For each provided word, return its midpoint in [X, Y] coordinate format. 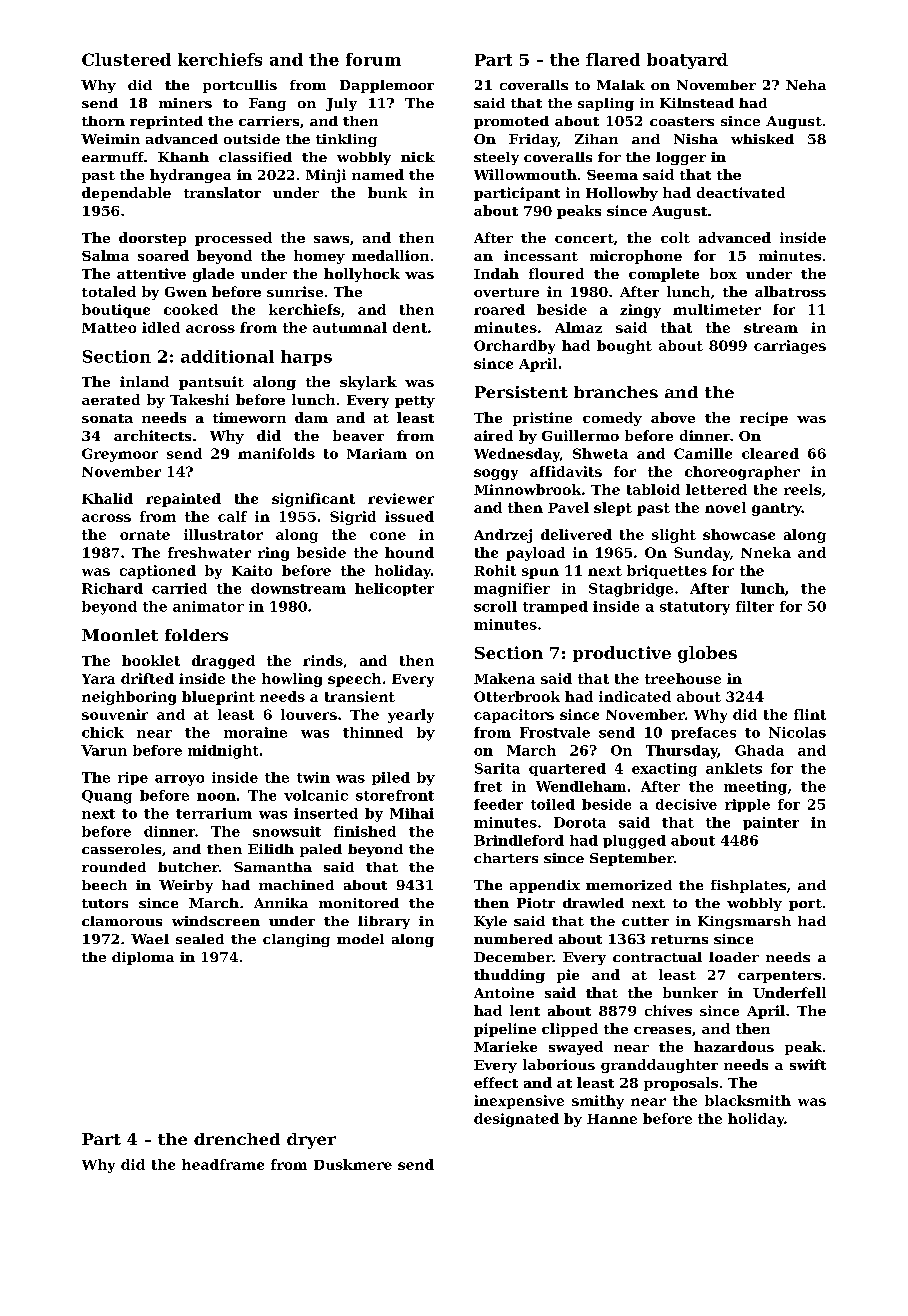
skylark [368, 383]
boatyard [687, 61]
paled [321, 850]
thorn [103, 121]
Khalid [107, 498]
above [673, 417]
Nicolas [797, 732]
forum [373, 59]
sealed [200, 939]
